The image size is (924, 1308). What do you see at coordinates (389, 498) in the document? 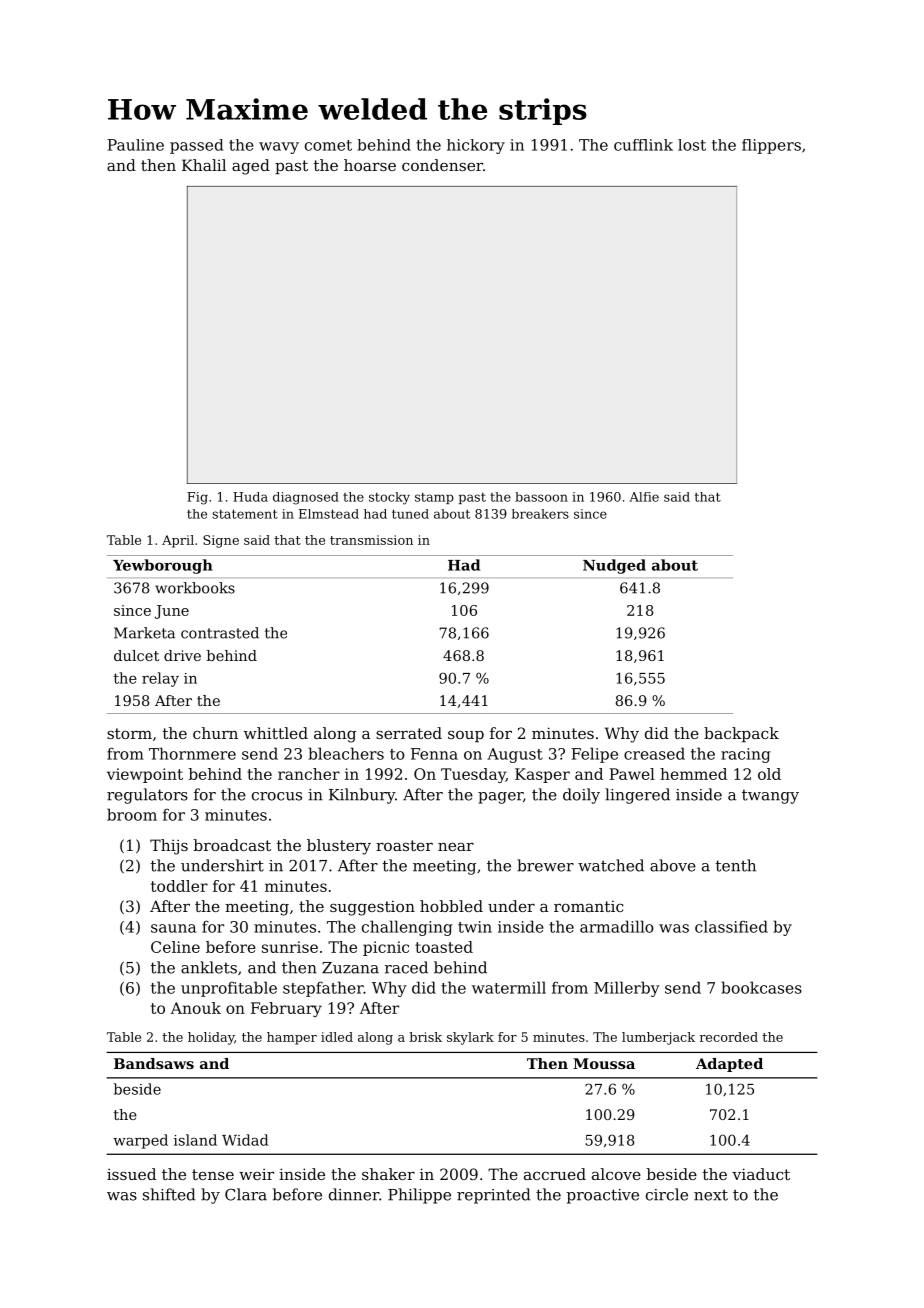
I see `stocky` at bounding box center [389, 498].
